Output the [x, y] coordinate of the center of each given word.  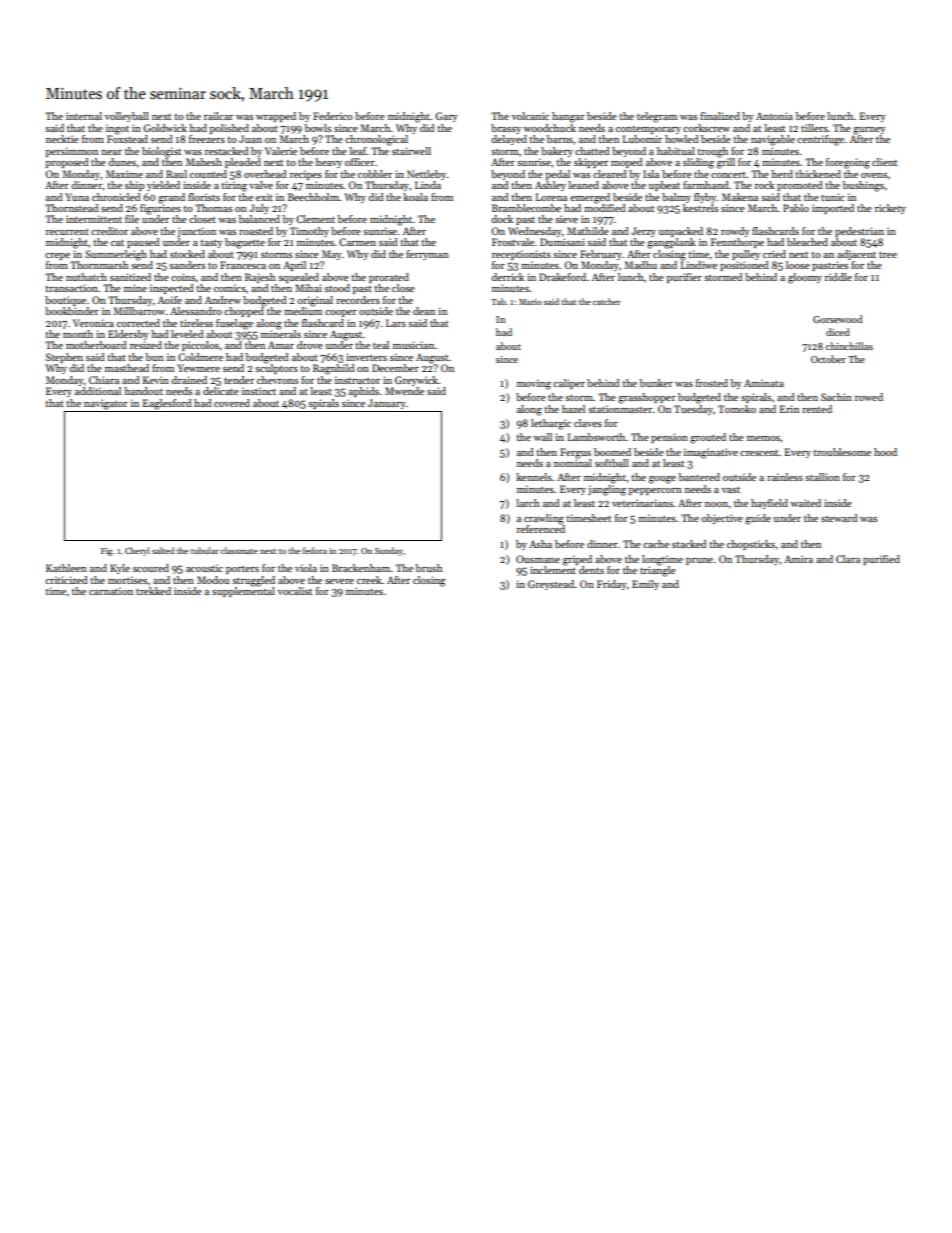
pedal [557, 175]
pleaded [243, 163]
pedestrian [859, 232]
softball [612, 463]
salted [163, 550]
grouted [708, 438]
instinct [259, 391]
